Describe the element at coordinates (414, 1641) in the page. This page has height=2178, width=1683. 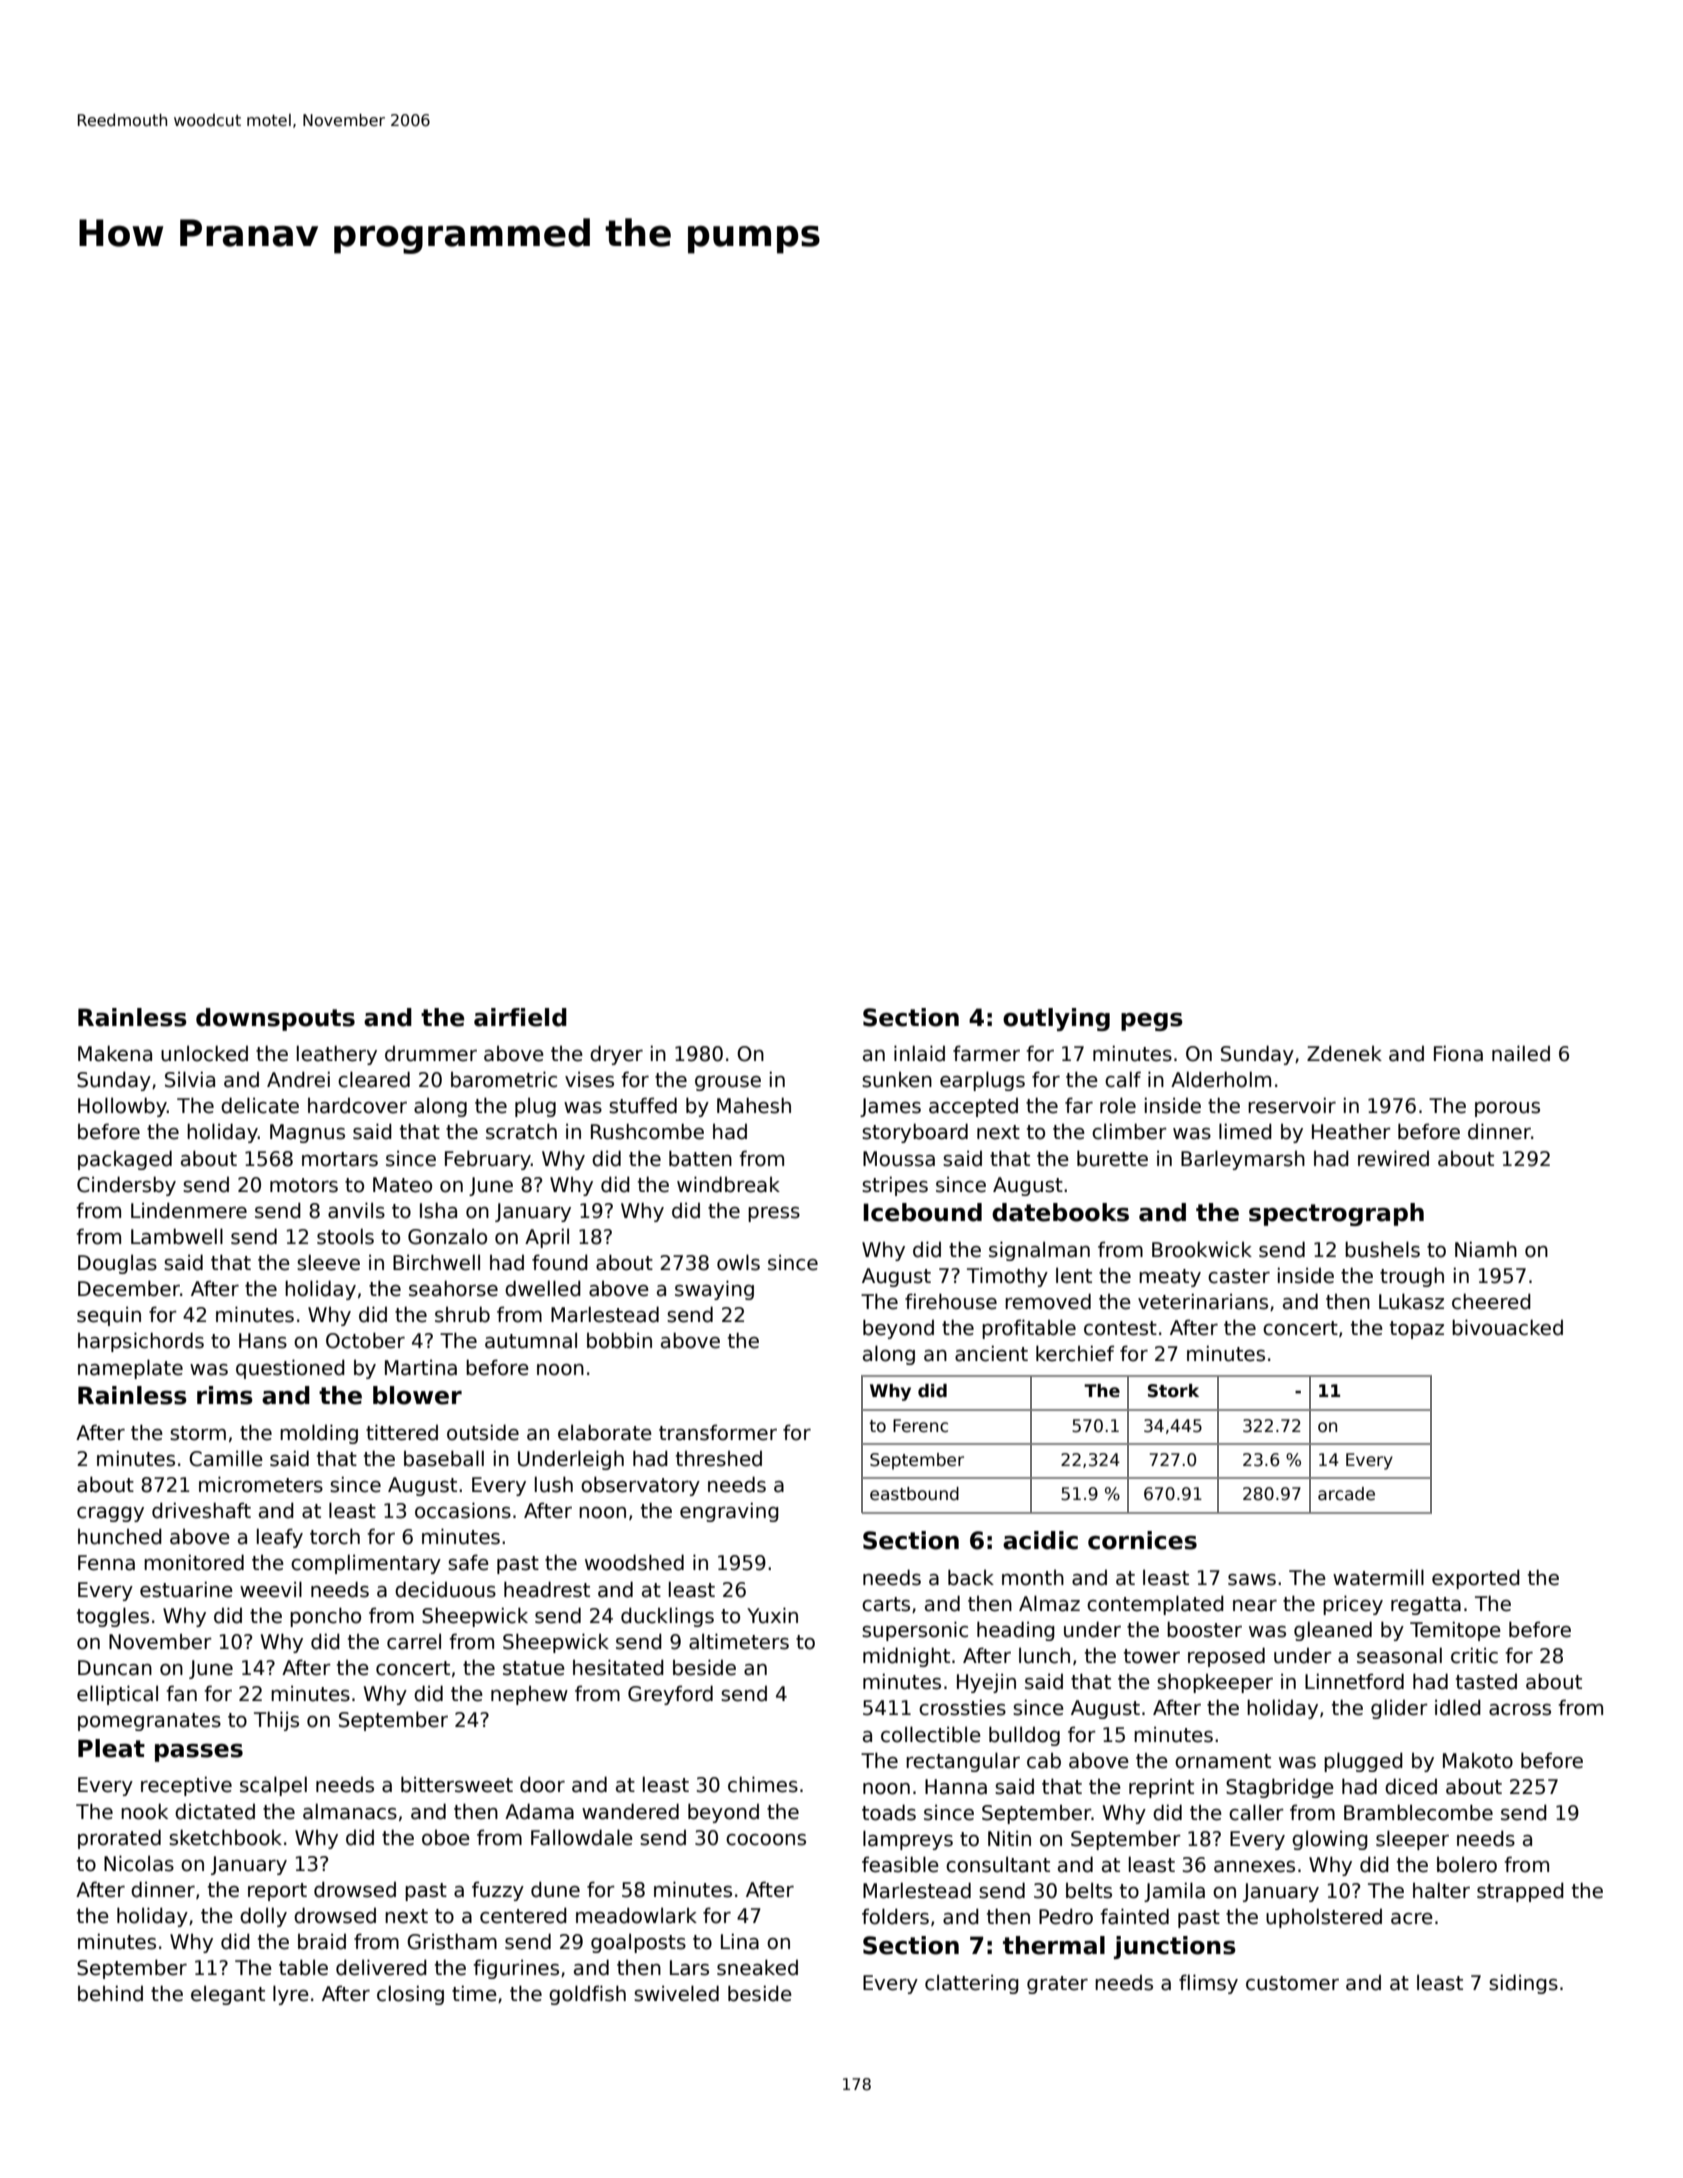
I see `carrel` at that location.
